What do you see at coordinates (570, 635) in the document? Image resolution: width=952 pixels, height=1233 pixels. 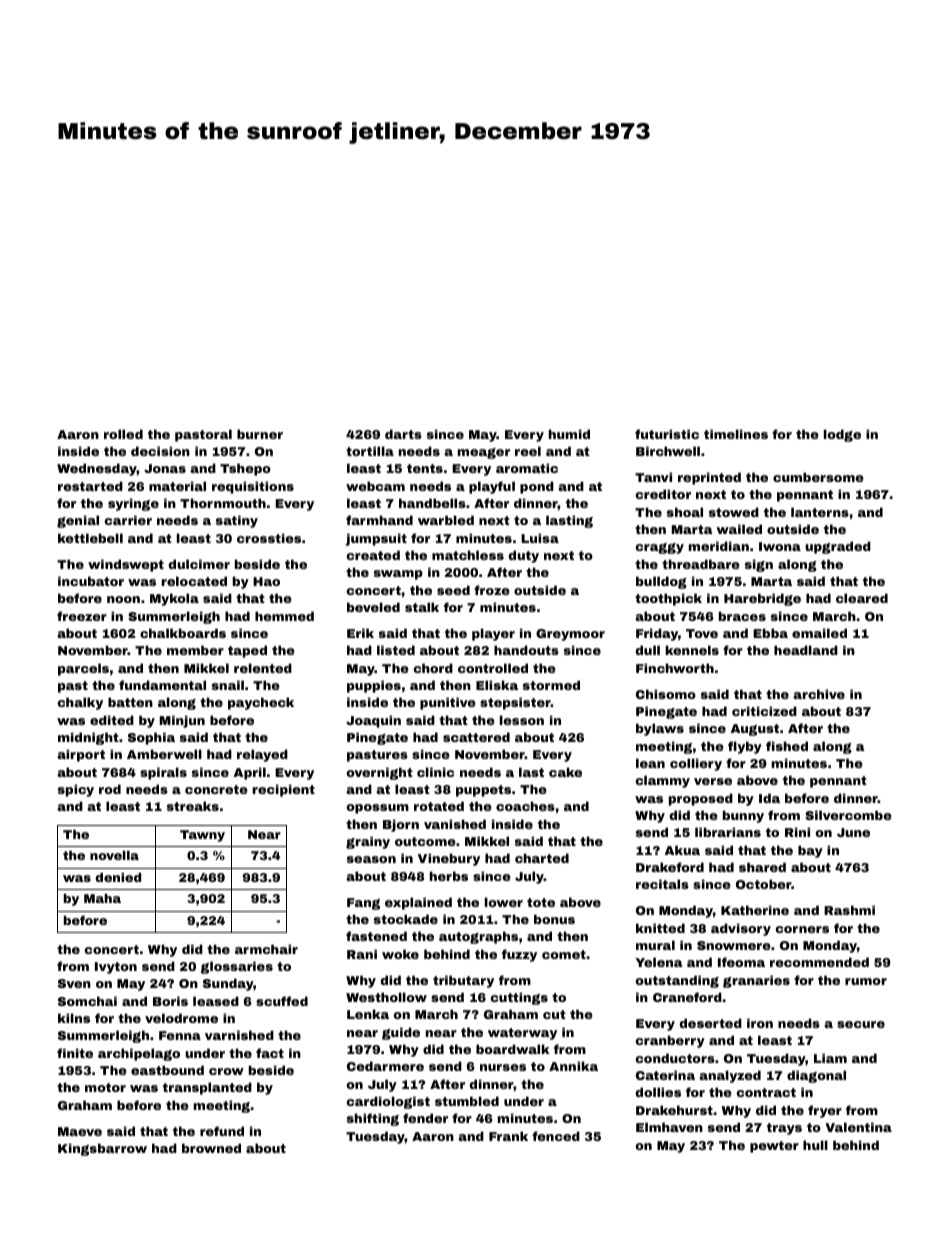 I see `Greymoor` at bounding box center [570, 635].
